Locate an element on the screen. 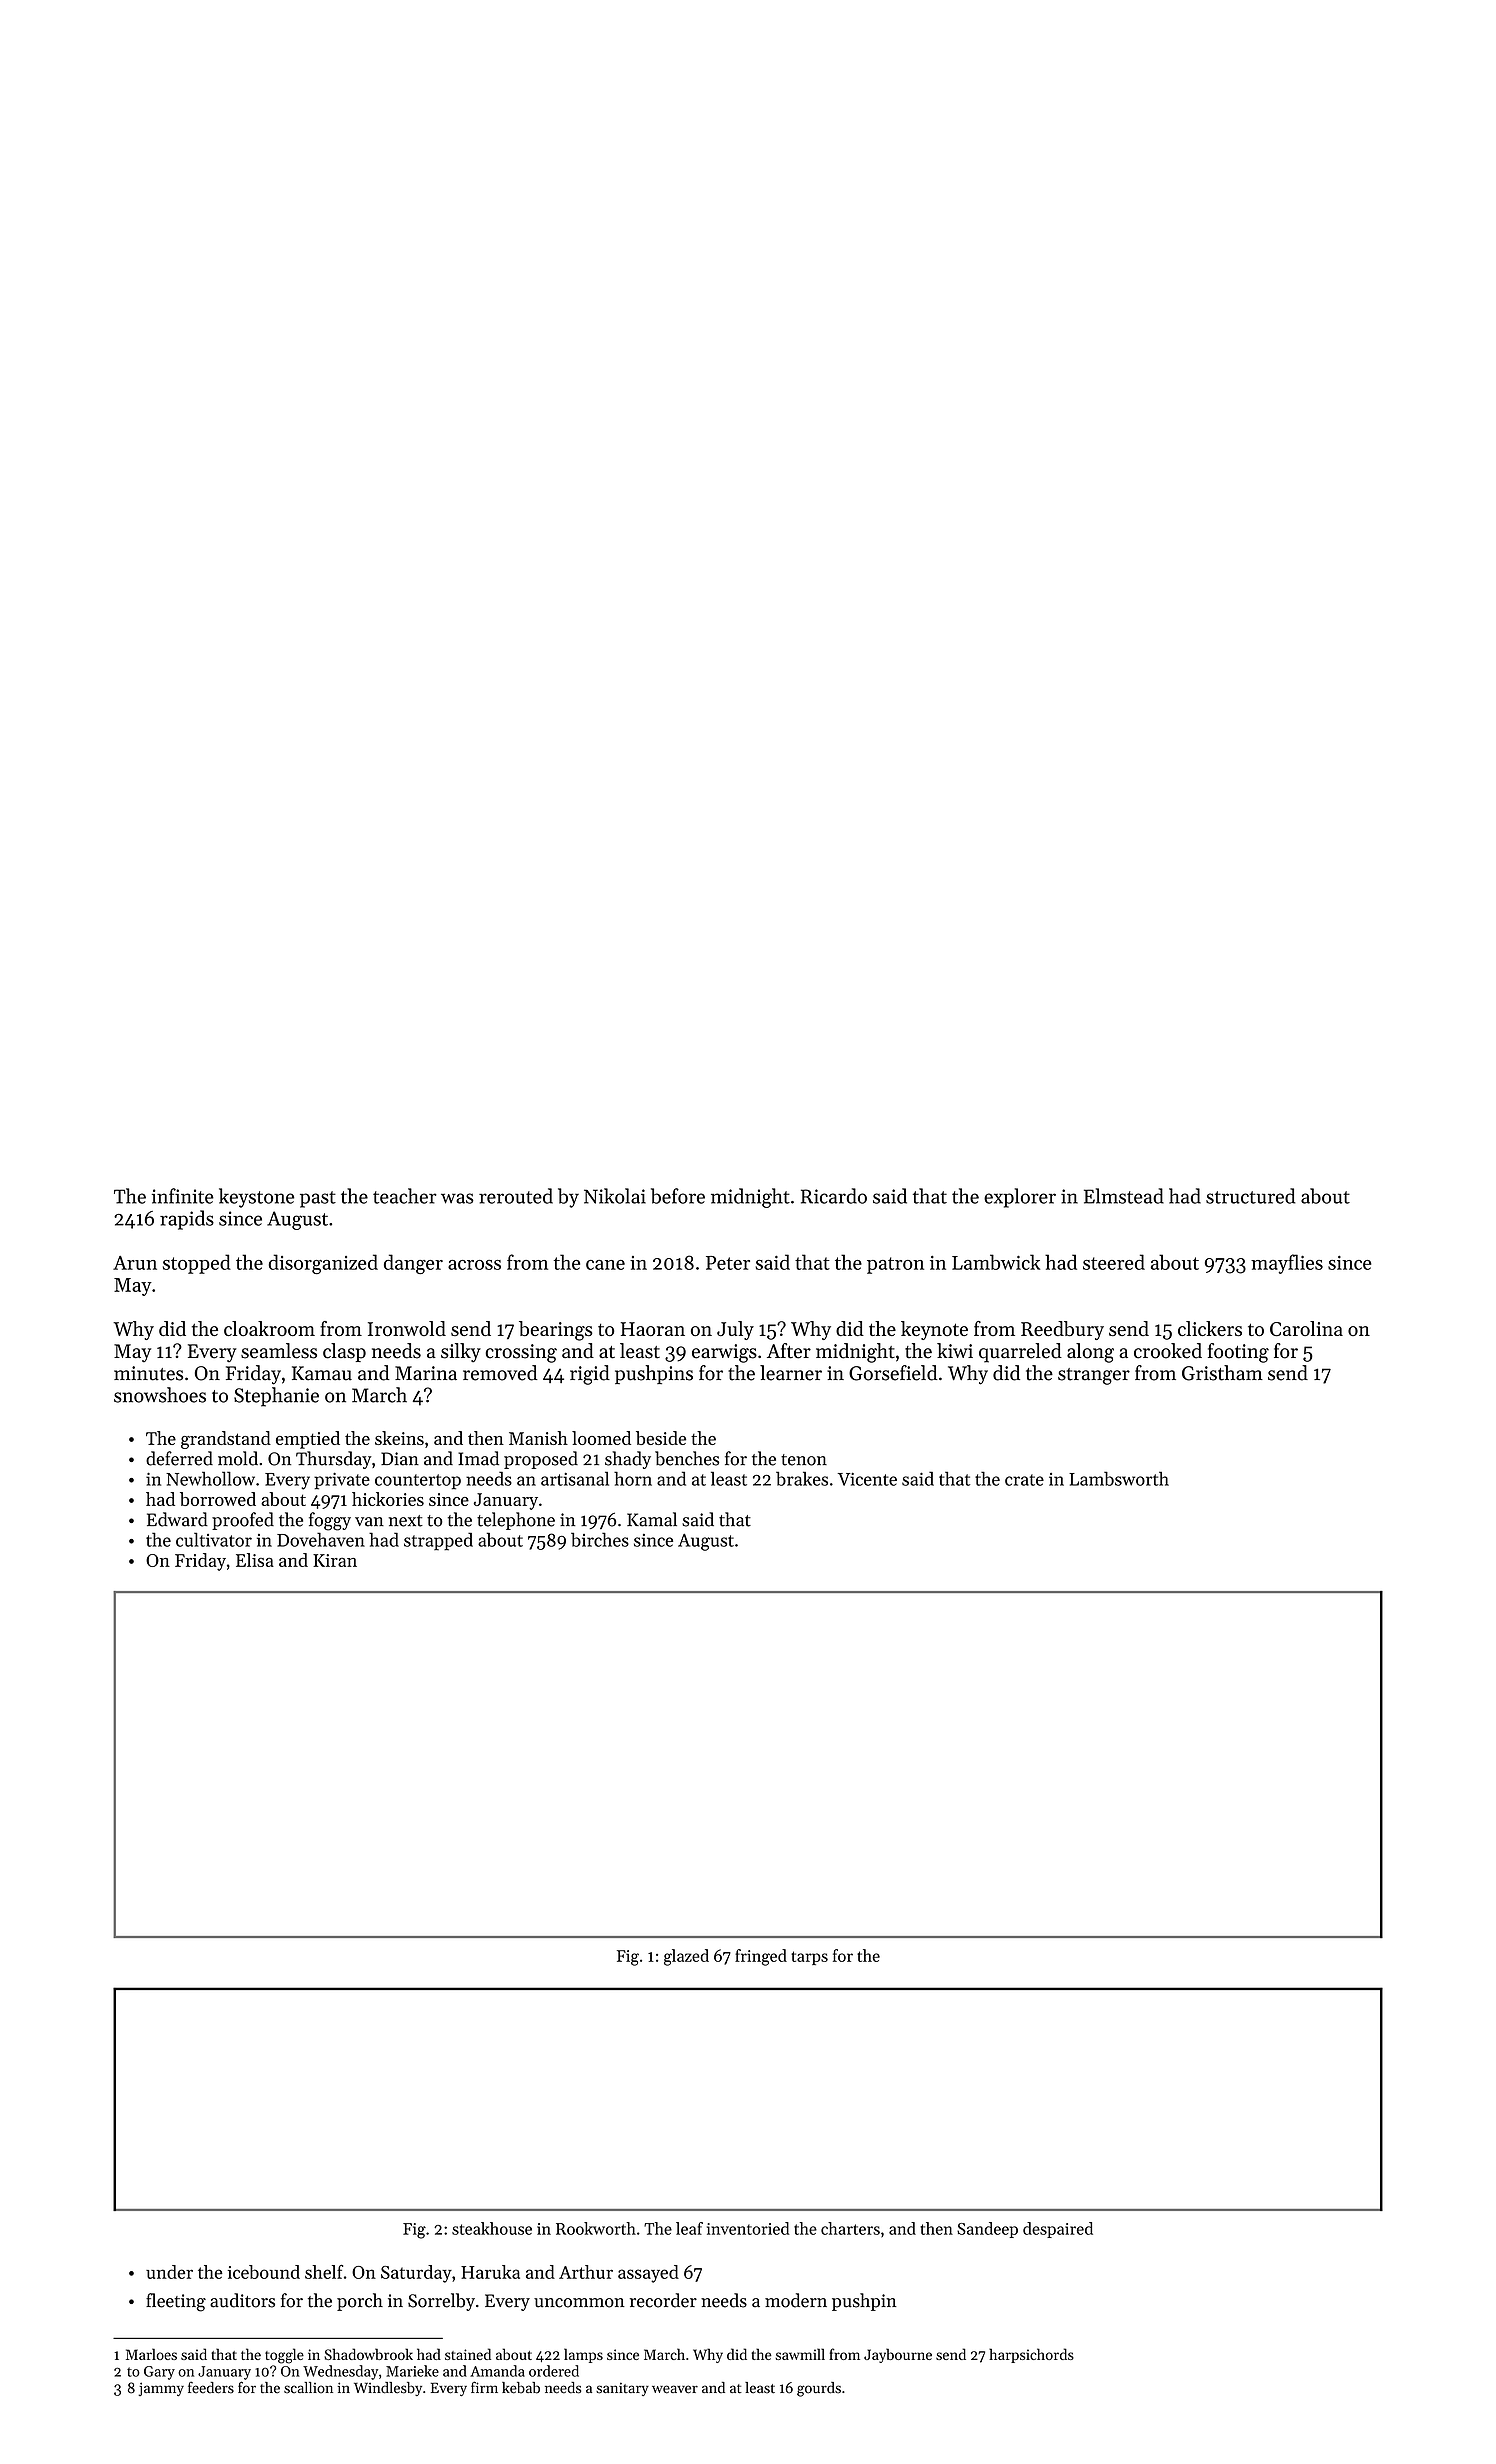 The height and width of the screenshot is (2464, 1496). Kiran is located at coordinates (335, 1560).
